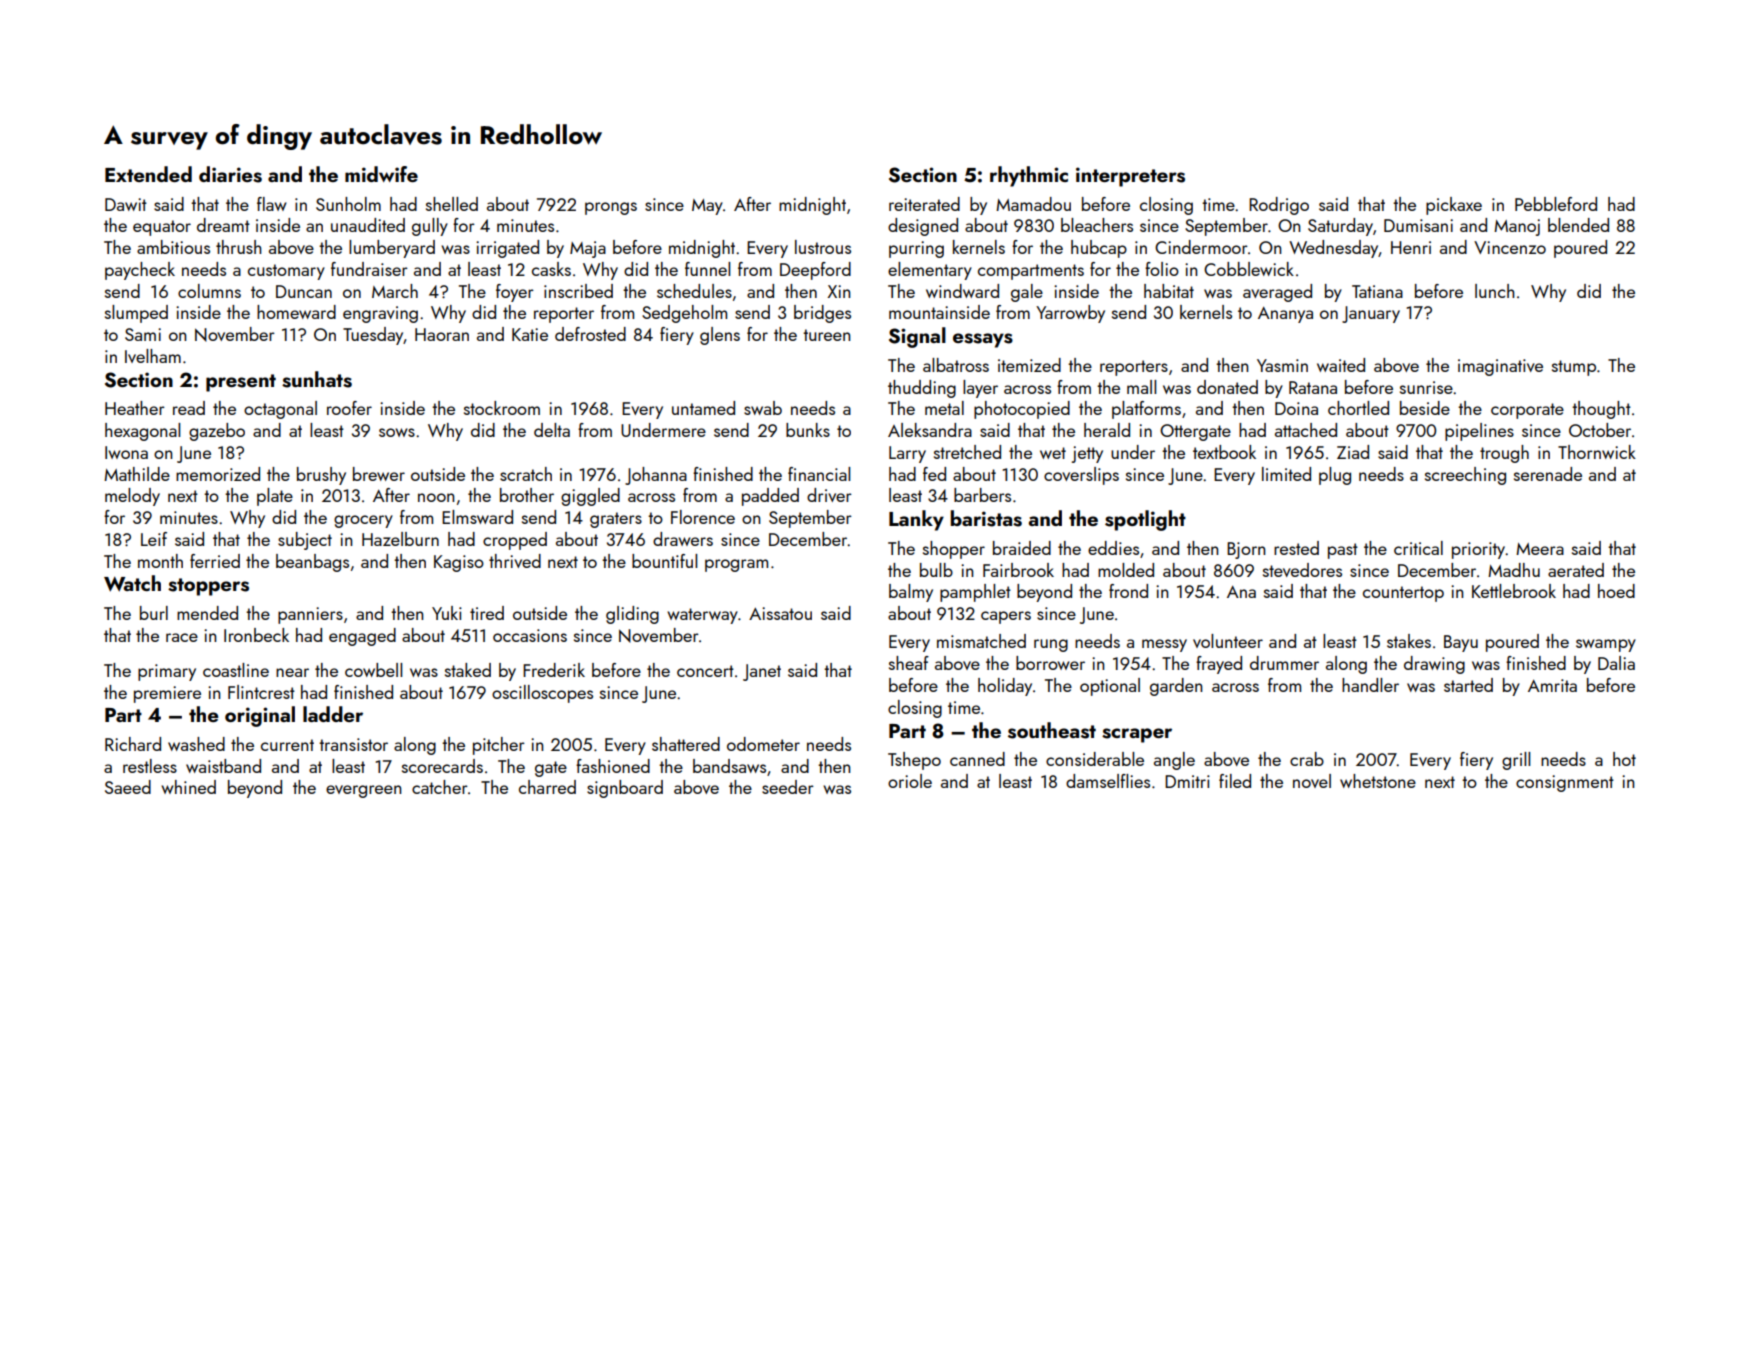  What do you see at coordinates (137, 474) in the screenshot?
I see `Mathilde` at bounding box center [137, 474].
